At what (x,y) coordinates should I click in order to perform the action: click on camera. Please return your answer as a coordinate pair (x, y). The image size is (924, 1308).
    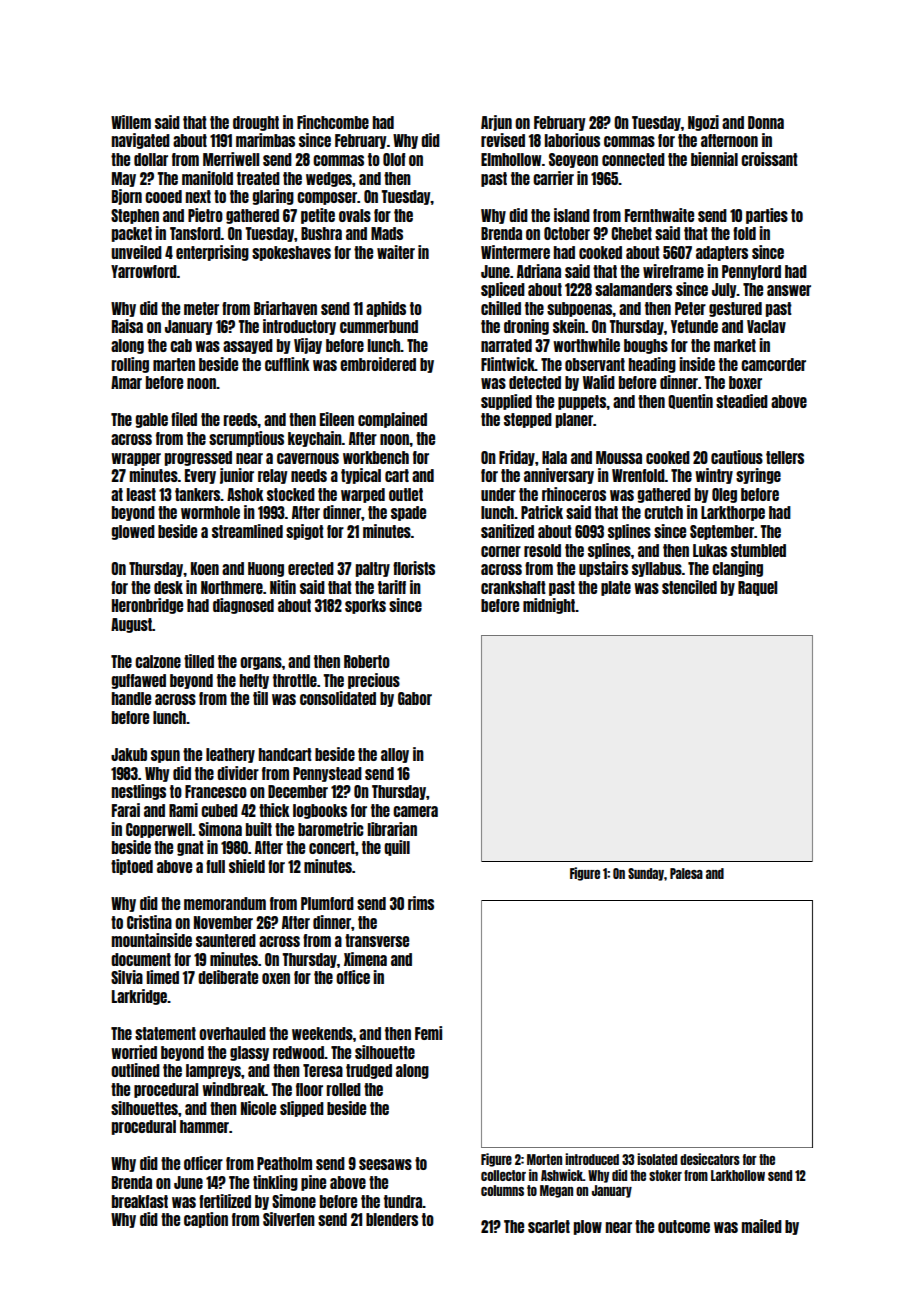
    Looking at the image, I should click on (415, 811).
